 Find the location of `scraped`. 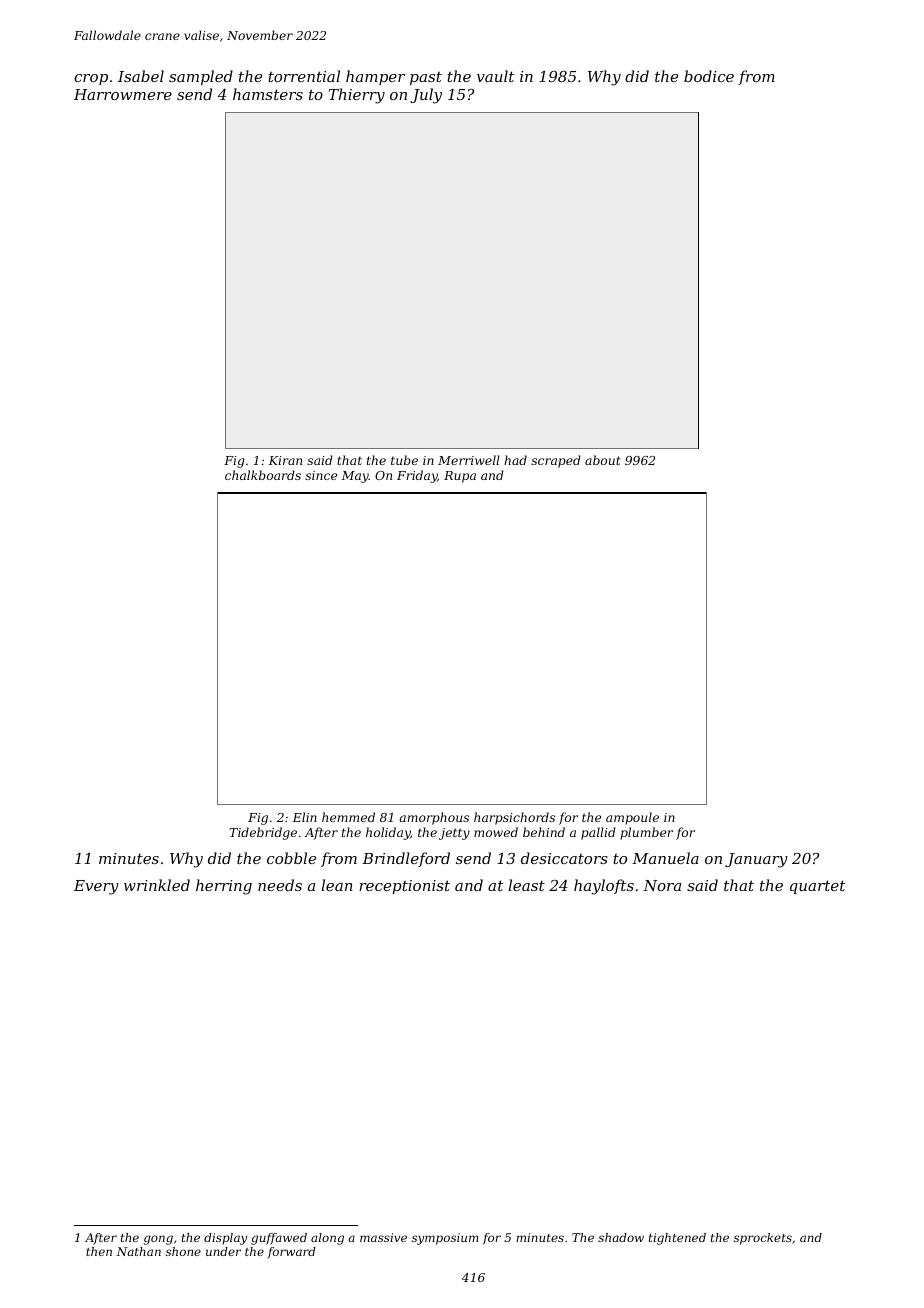

scraped is located at coordinates (556, 461).
